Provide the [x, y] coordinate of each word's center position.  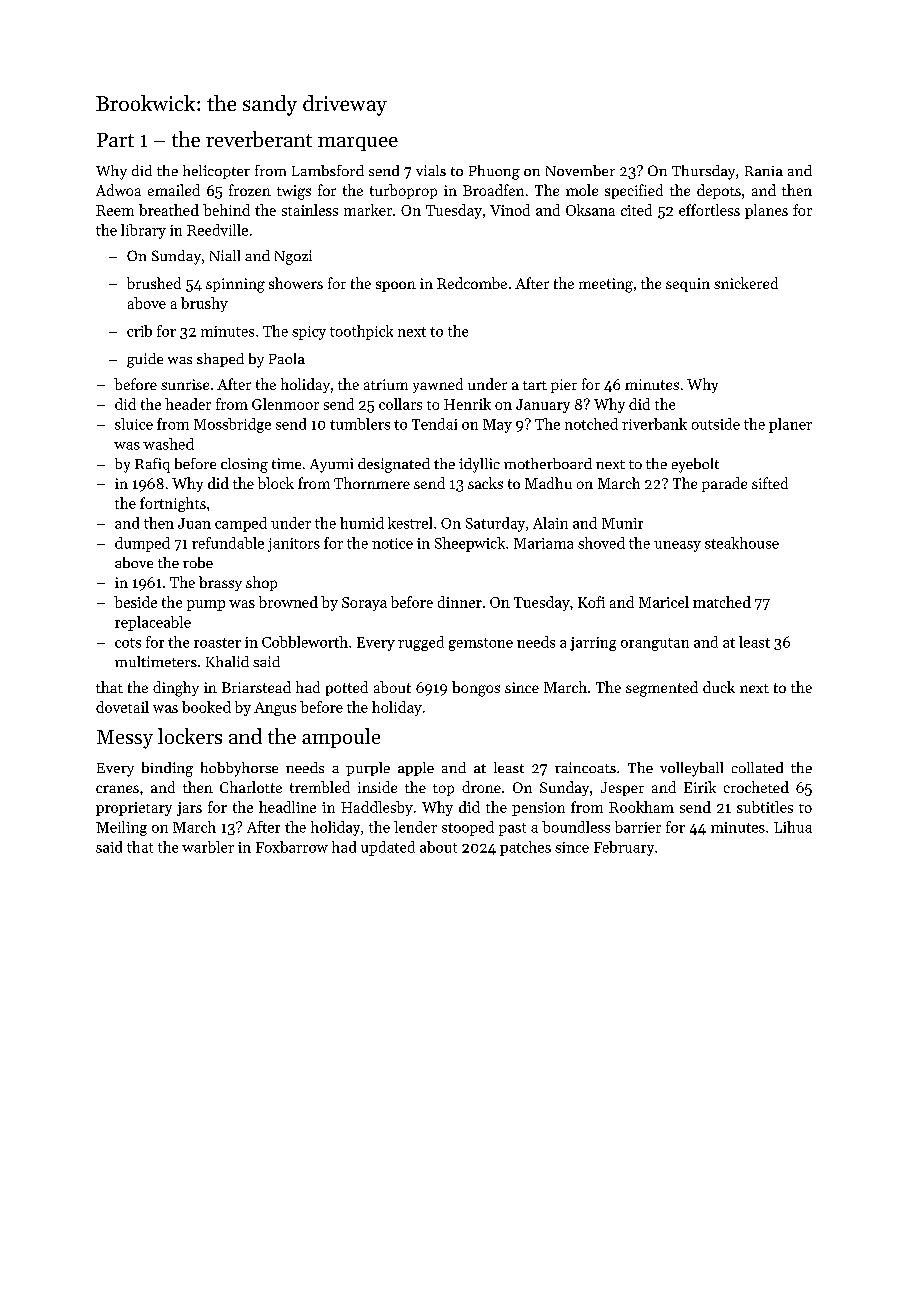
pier [564, 386]
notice [392, 543]
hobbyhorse [239, 769]
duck [719, 687]
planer [790, 425]
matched [722, 602]
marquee [358, 144]
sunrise [185, 384]
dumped [142, 544]
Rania [764, 171]
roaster [217, 643]
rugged [421, 643]
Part [115, 140]
